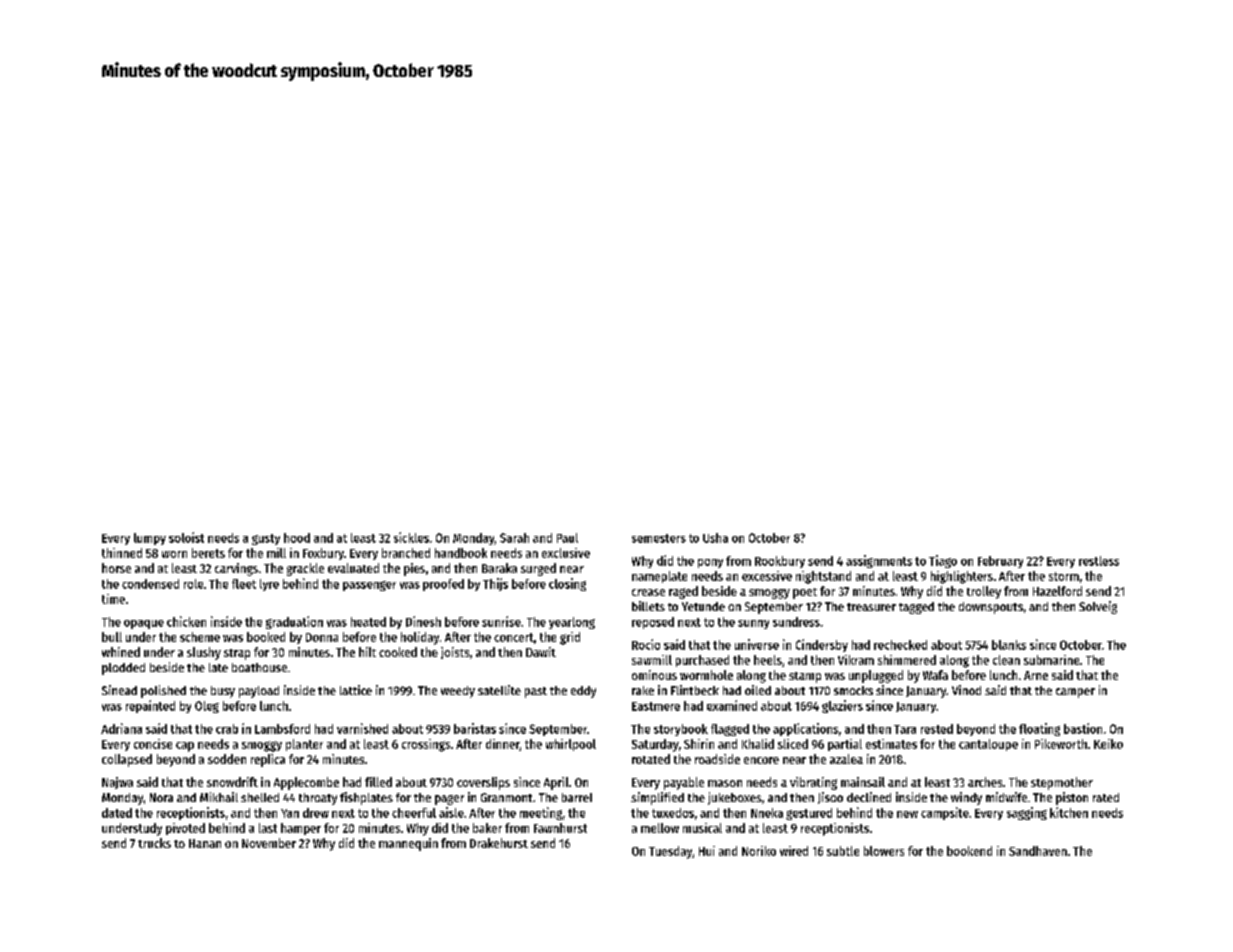 The width and height of the document is (1233, 952). Describe the element at coordinates (670, 852) in the document. I see `Tuesday` at that location.
